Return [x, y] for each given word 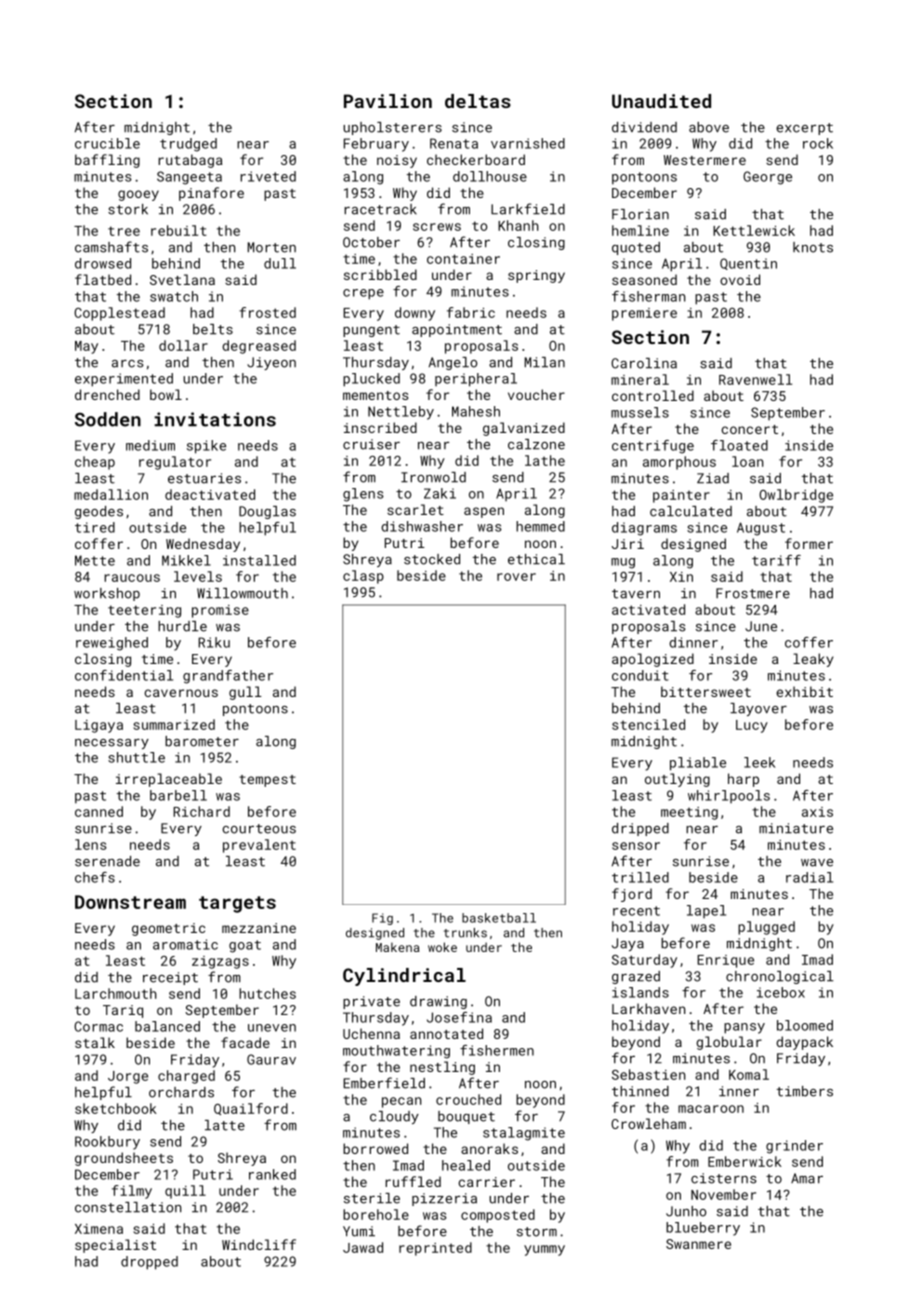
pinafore [211, 194]
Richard [201, 811]
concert [749, 429]
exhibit [804, 691]
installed [259, 560]
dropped [149, 1263]
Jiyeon [271, 363]
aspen [484, 512]
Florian [640, 214]
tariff [776, 560]
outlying [677, 780]
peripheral [476, 380]
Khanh [518, 225]
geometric [168, 929]
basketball [499, 918]
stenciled [648, 724]
